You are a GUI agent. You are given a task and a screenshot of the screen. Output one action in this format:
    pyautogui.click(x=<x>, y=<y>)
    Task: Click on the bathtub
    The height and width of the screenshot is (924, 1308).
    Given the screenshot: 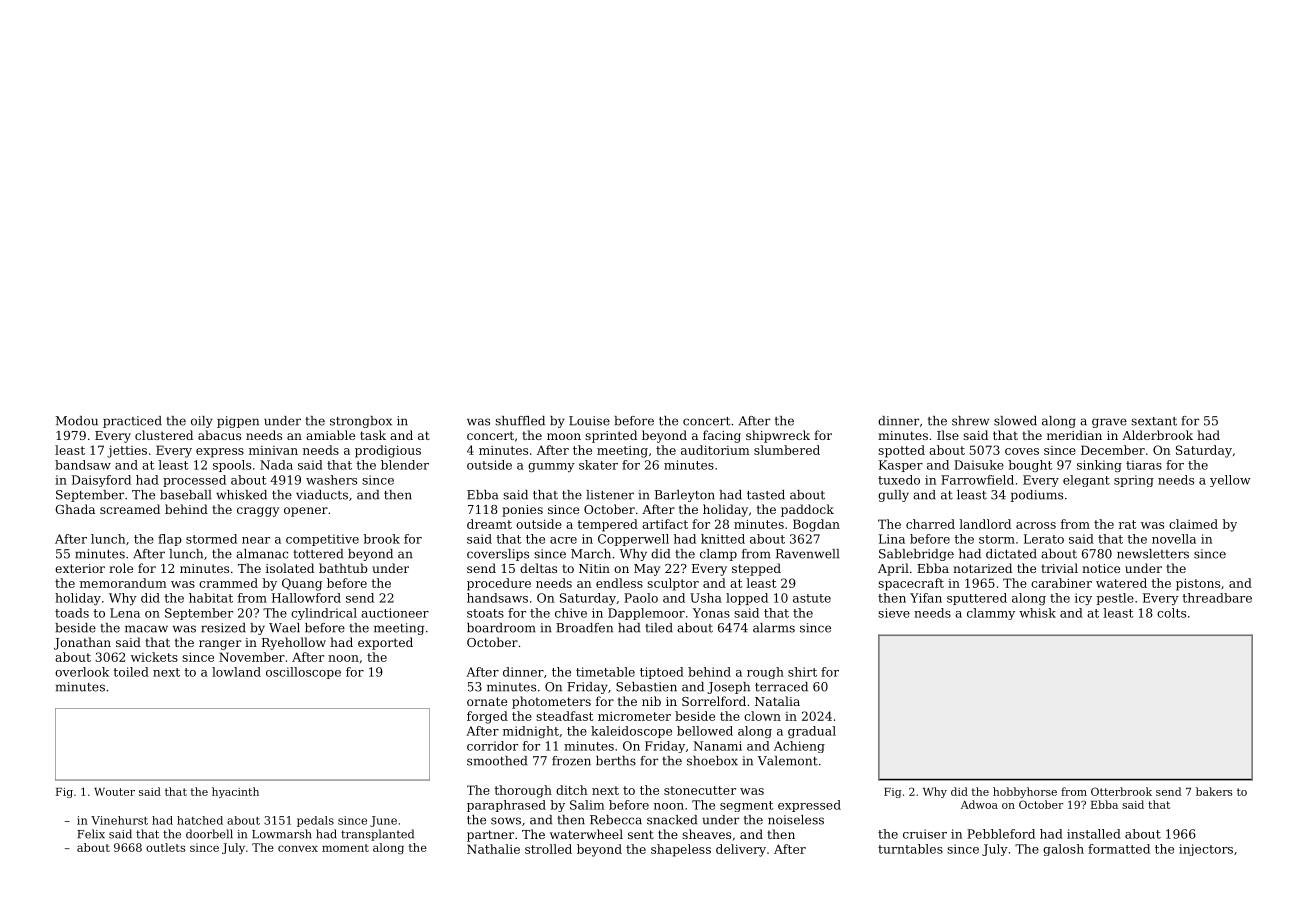 What is the action you would take?
    pyautogui.click(x=343, y=568)
